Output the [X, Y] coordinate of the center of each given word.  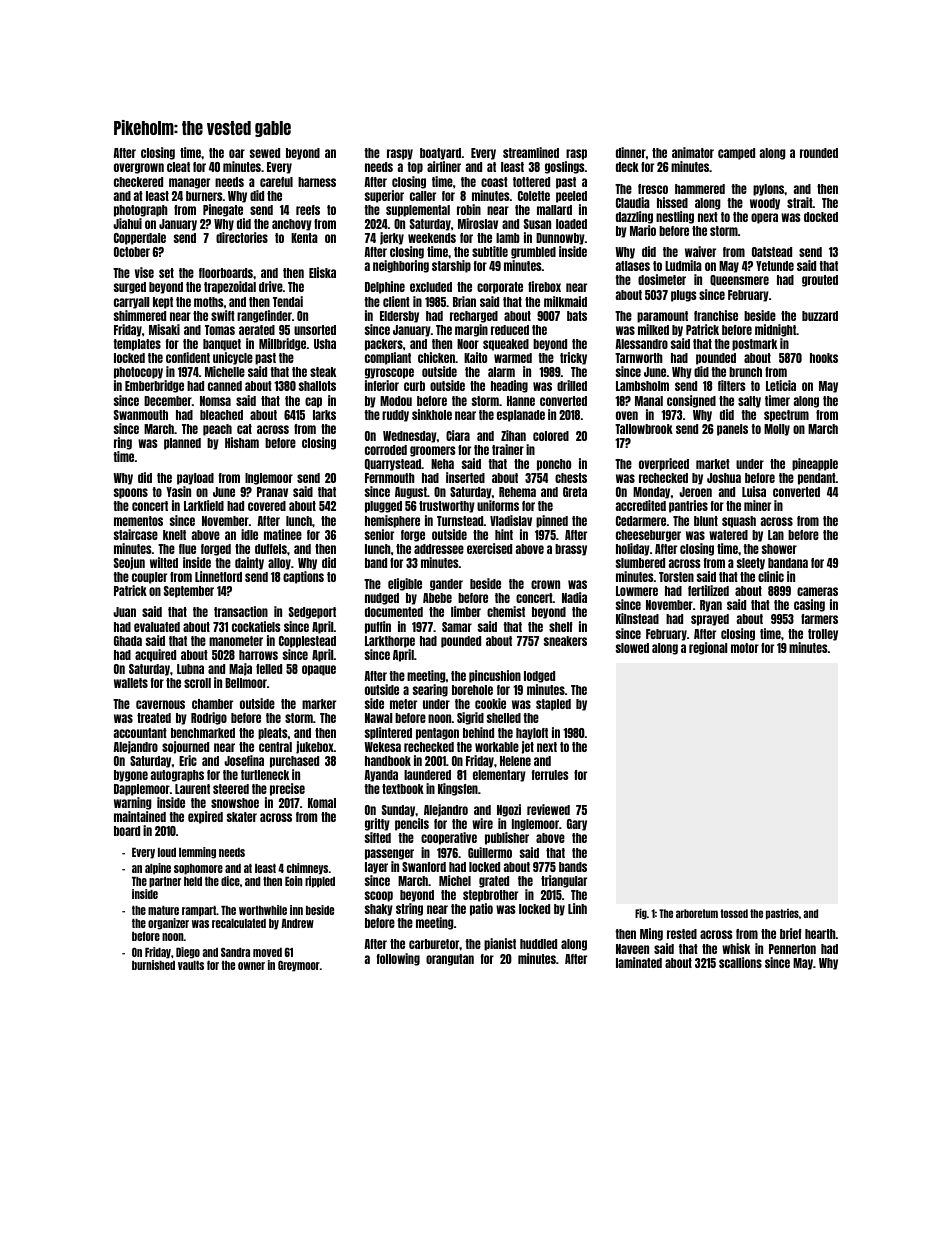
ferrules [550, 775]
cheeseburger [648, 536]
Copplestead [307, 642]
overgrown [139, 168]
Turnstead [460, 521]
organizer [168, 924]
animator [693, 152]
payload [195, 479]
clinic [771, 576]
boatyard [440, 154]
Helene [515, 761]
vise [144, 272]
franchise [716, 315]
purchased [294, 762]
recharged [474, 317]
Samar [457, 627]
